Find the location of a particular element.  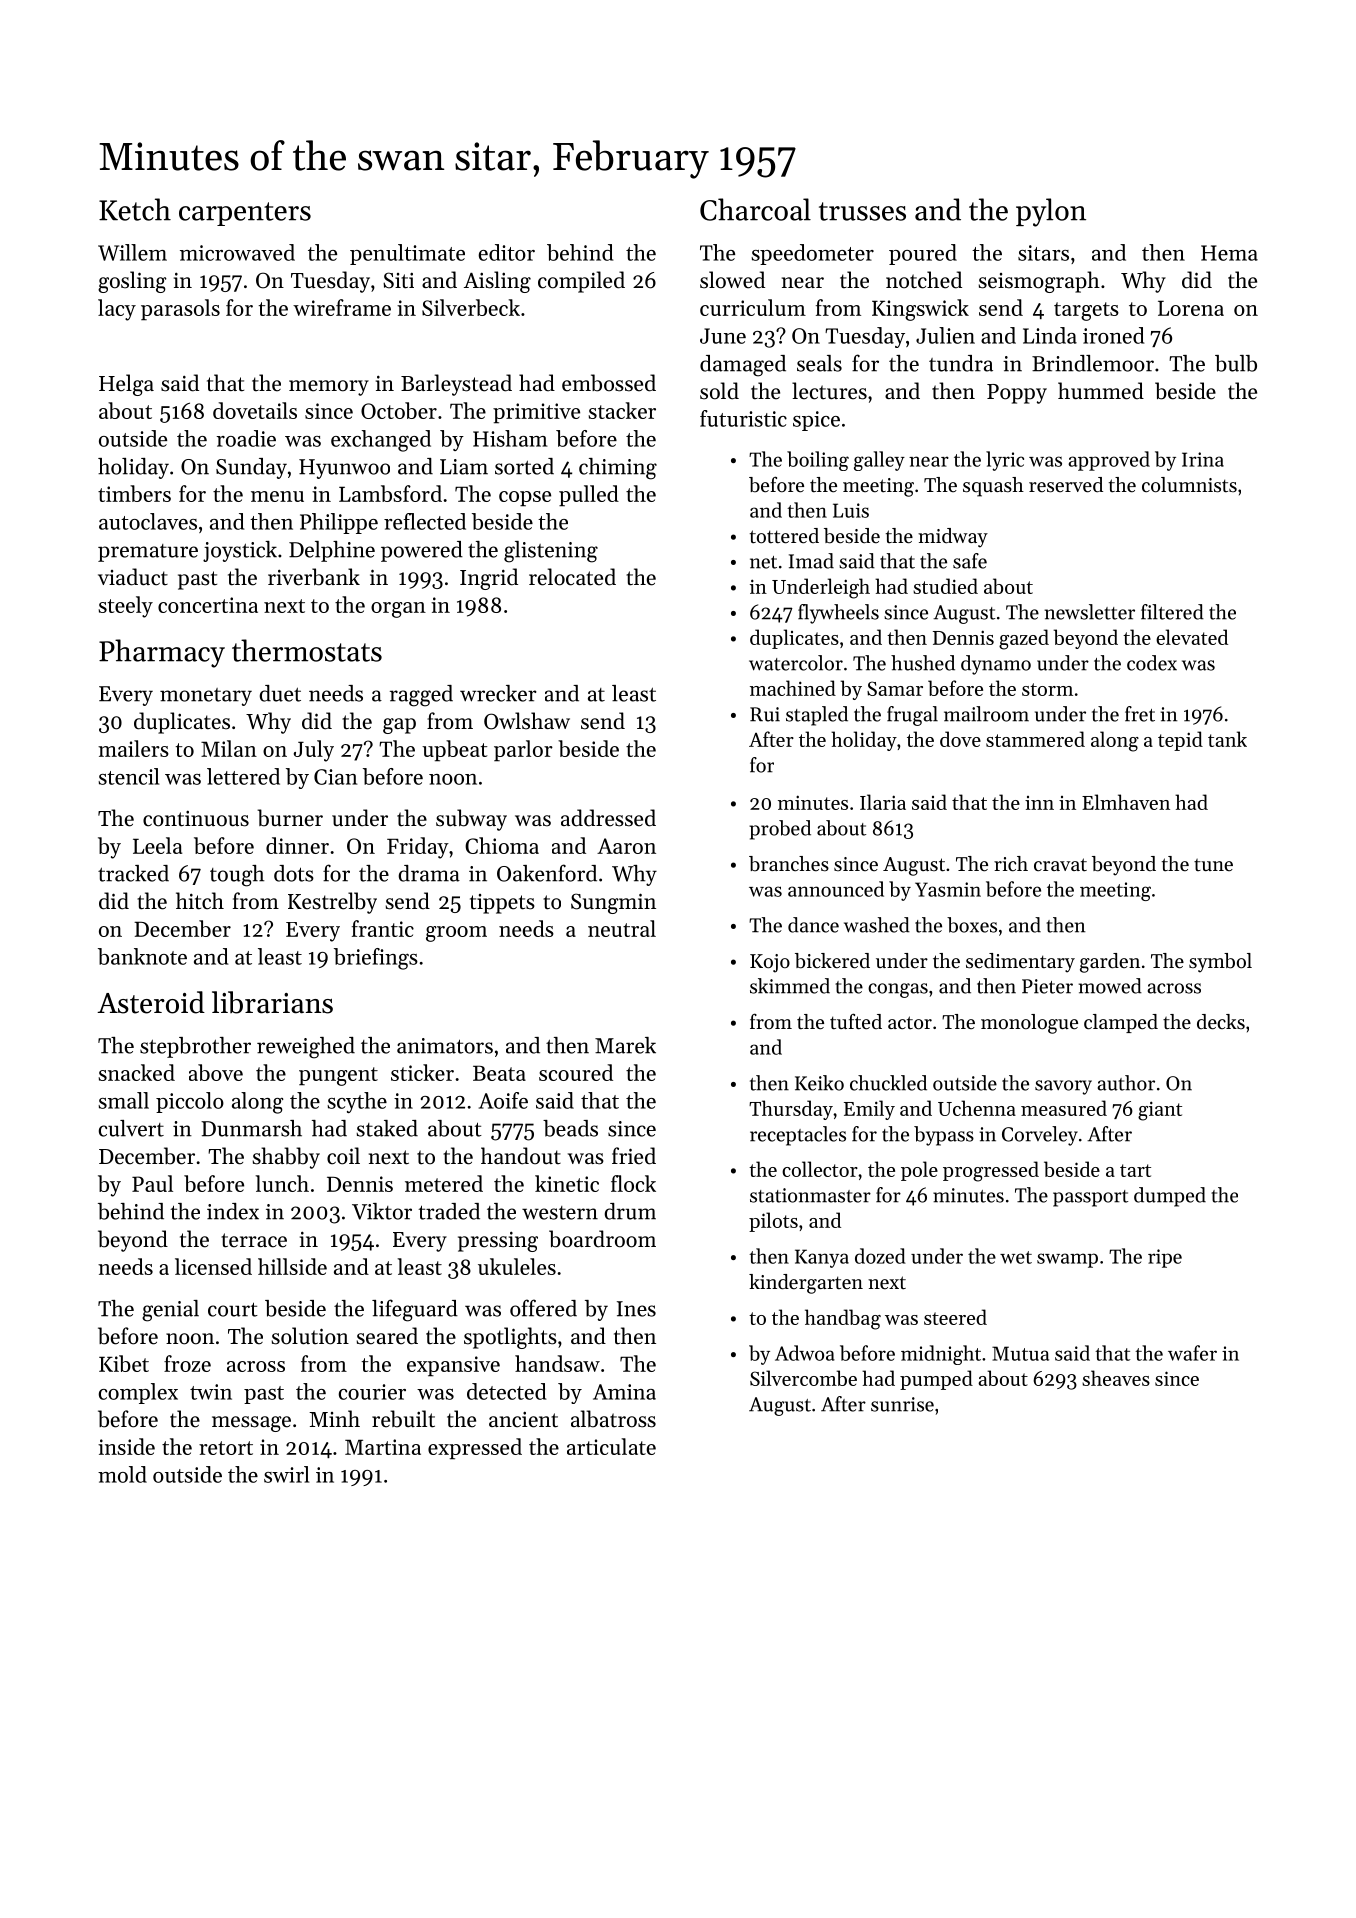

Silverbeck is located at coordinates (471, 307).
